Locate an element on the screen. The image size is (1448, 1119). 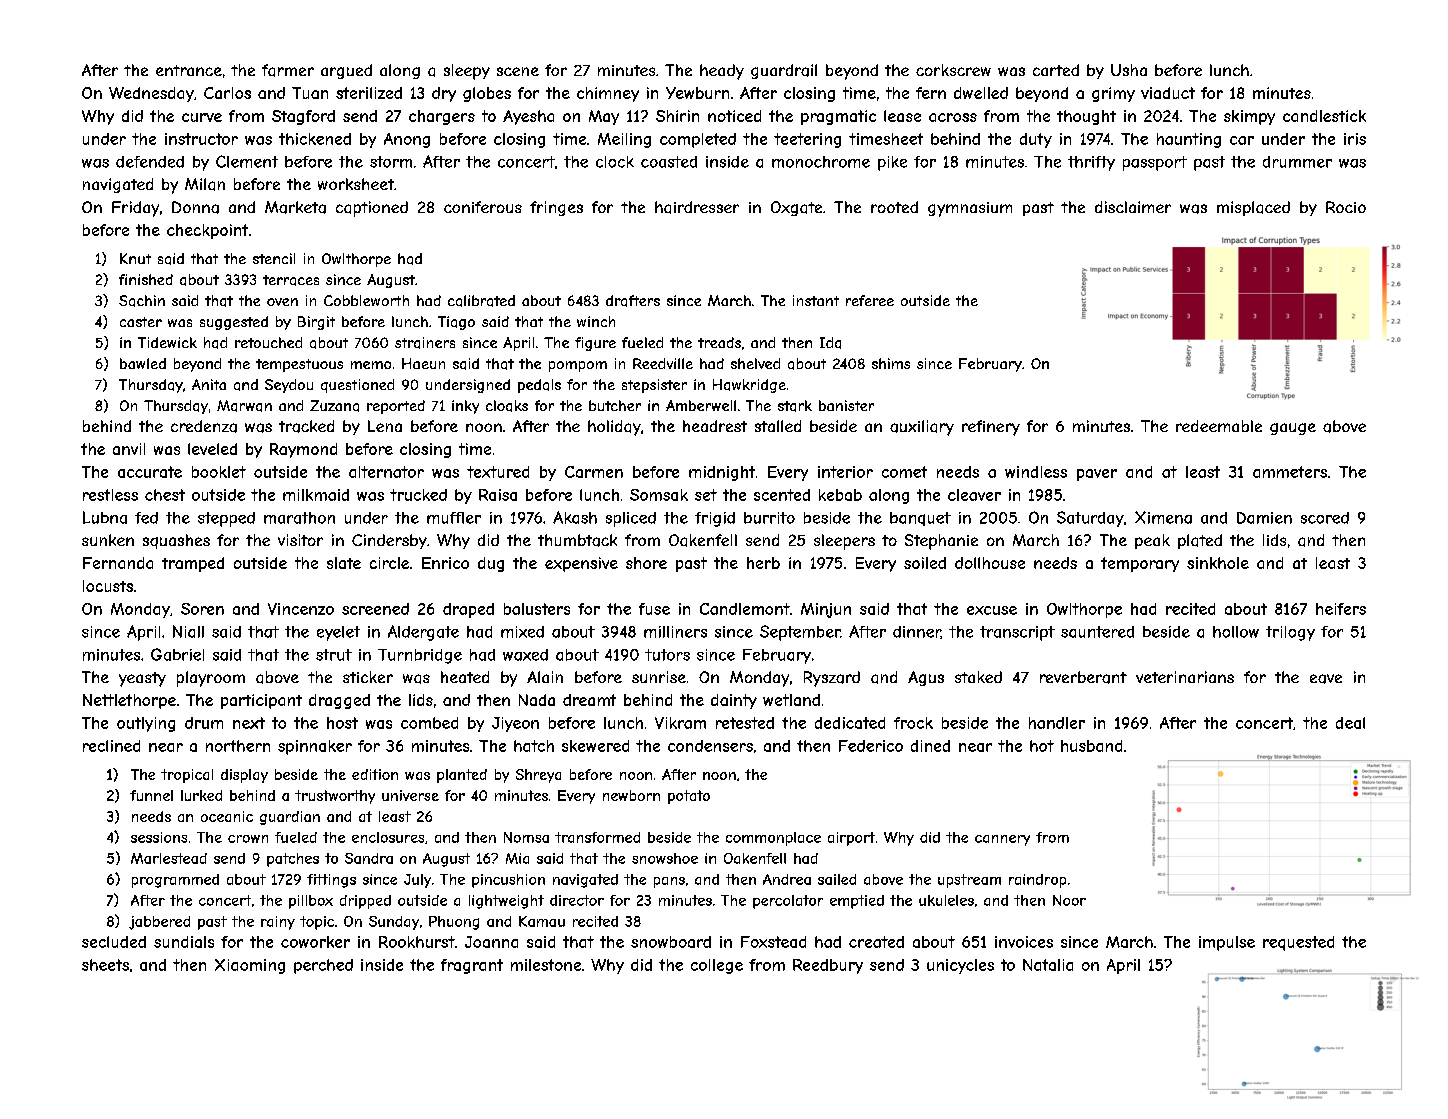
potato is located at coordinates (689, 797).
